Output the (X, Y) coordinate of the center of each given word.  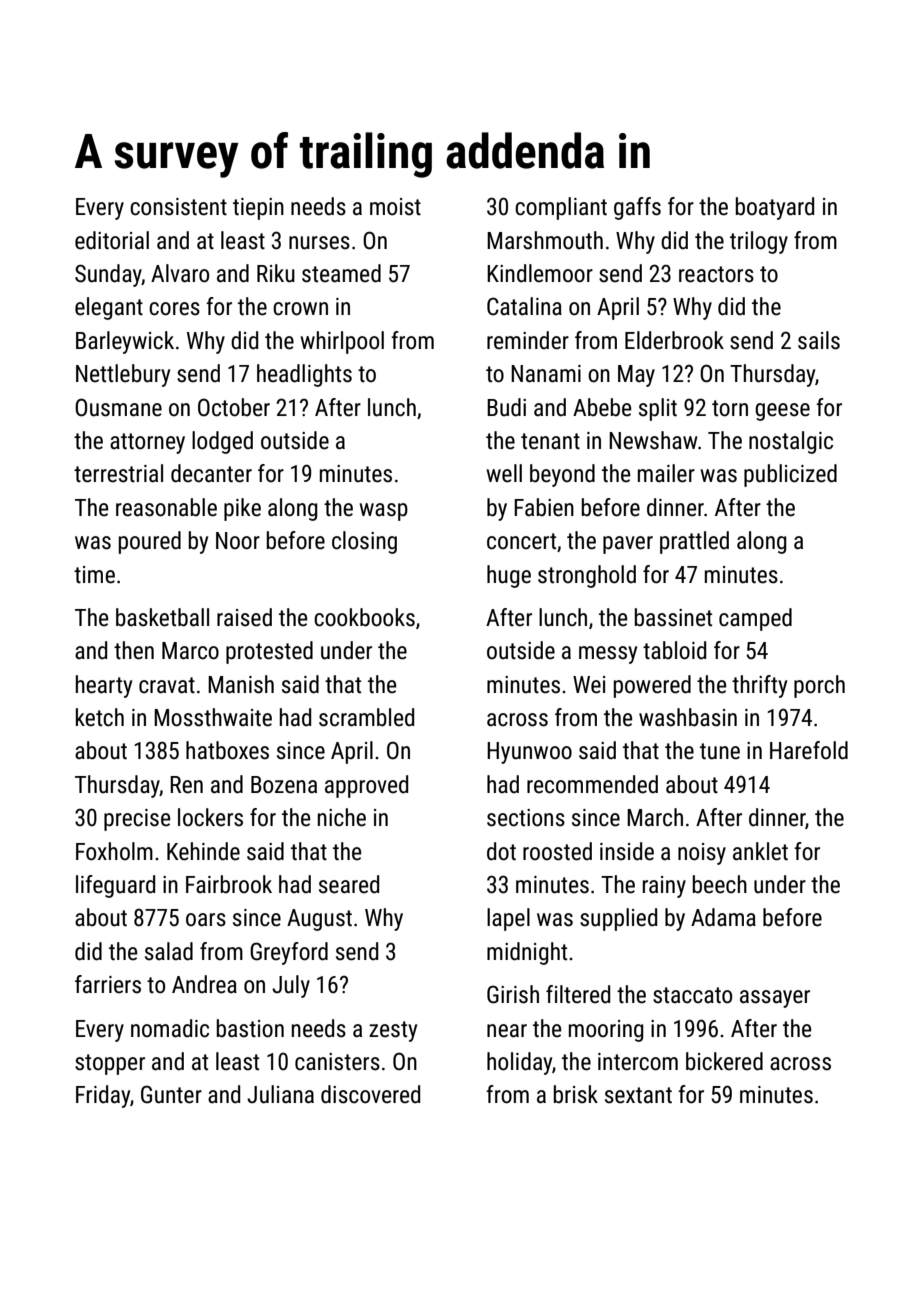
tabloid (674, 650)
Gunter (171, 1094)
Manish (241, 684)
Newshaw (653, 440)
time (94, 575)
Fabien (544, 507)
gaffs (637, 208)
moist (395, 207)
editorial (112, 240)
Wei (589, 685)
